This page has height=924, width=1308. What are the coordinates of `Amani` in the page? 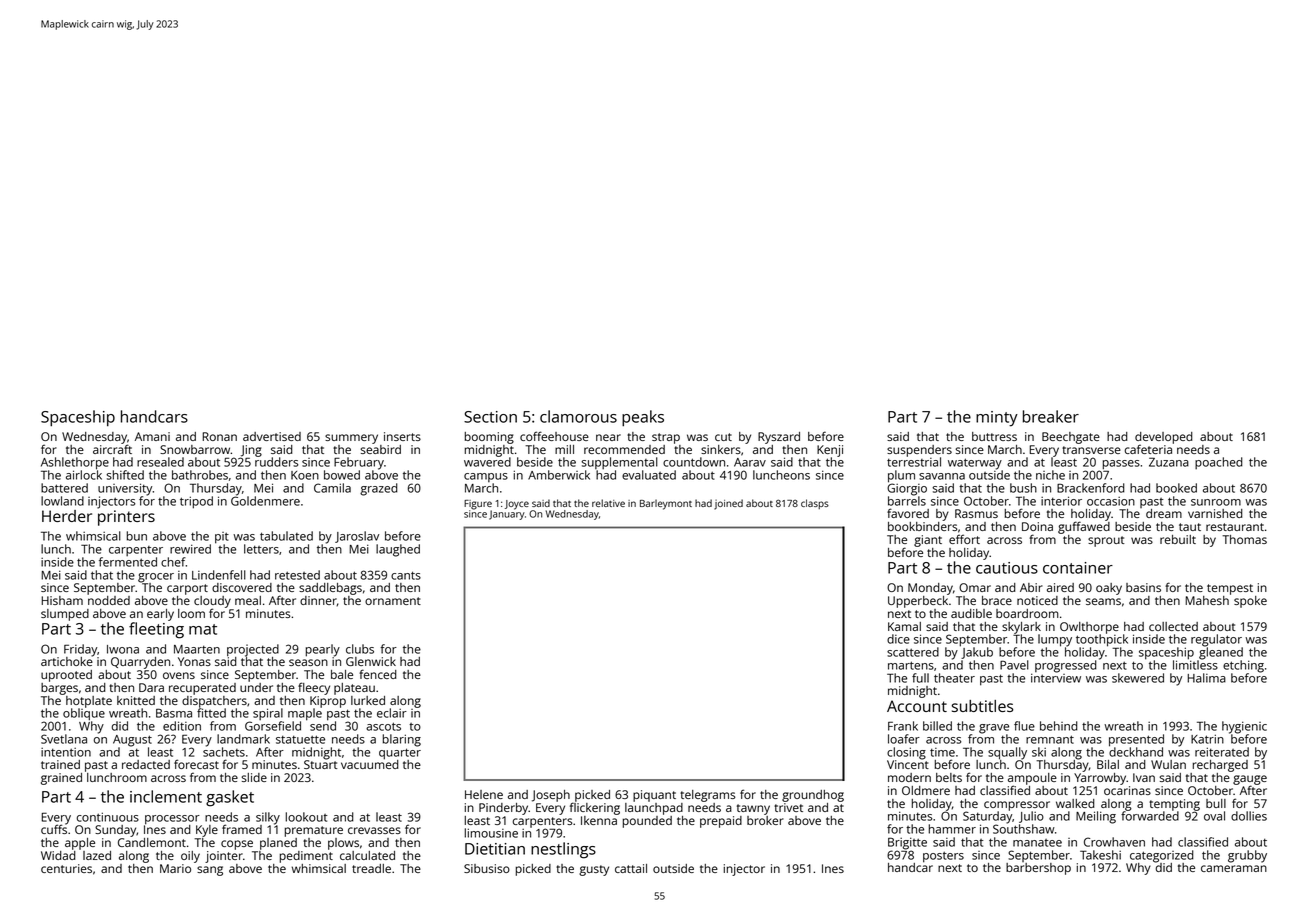 It's located at (152, 436).
